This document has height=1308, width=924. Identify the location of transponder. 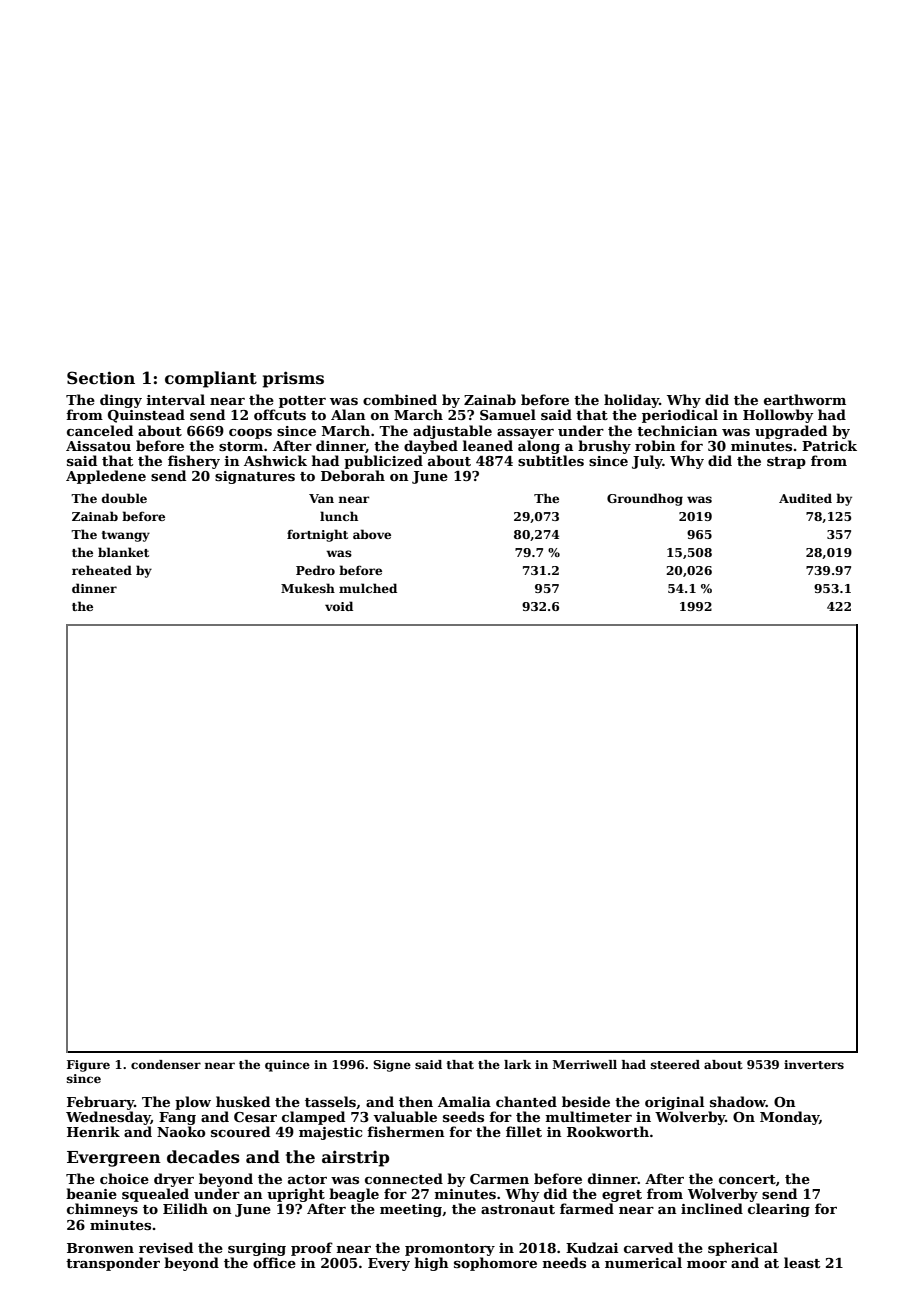
(113, 1264).
